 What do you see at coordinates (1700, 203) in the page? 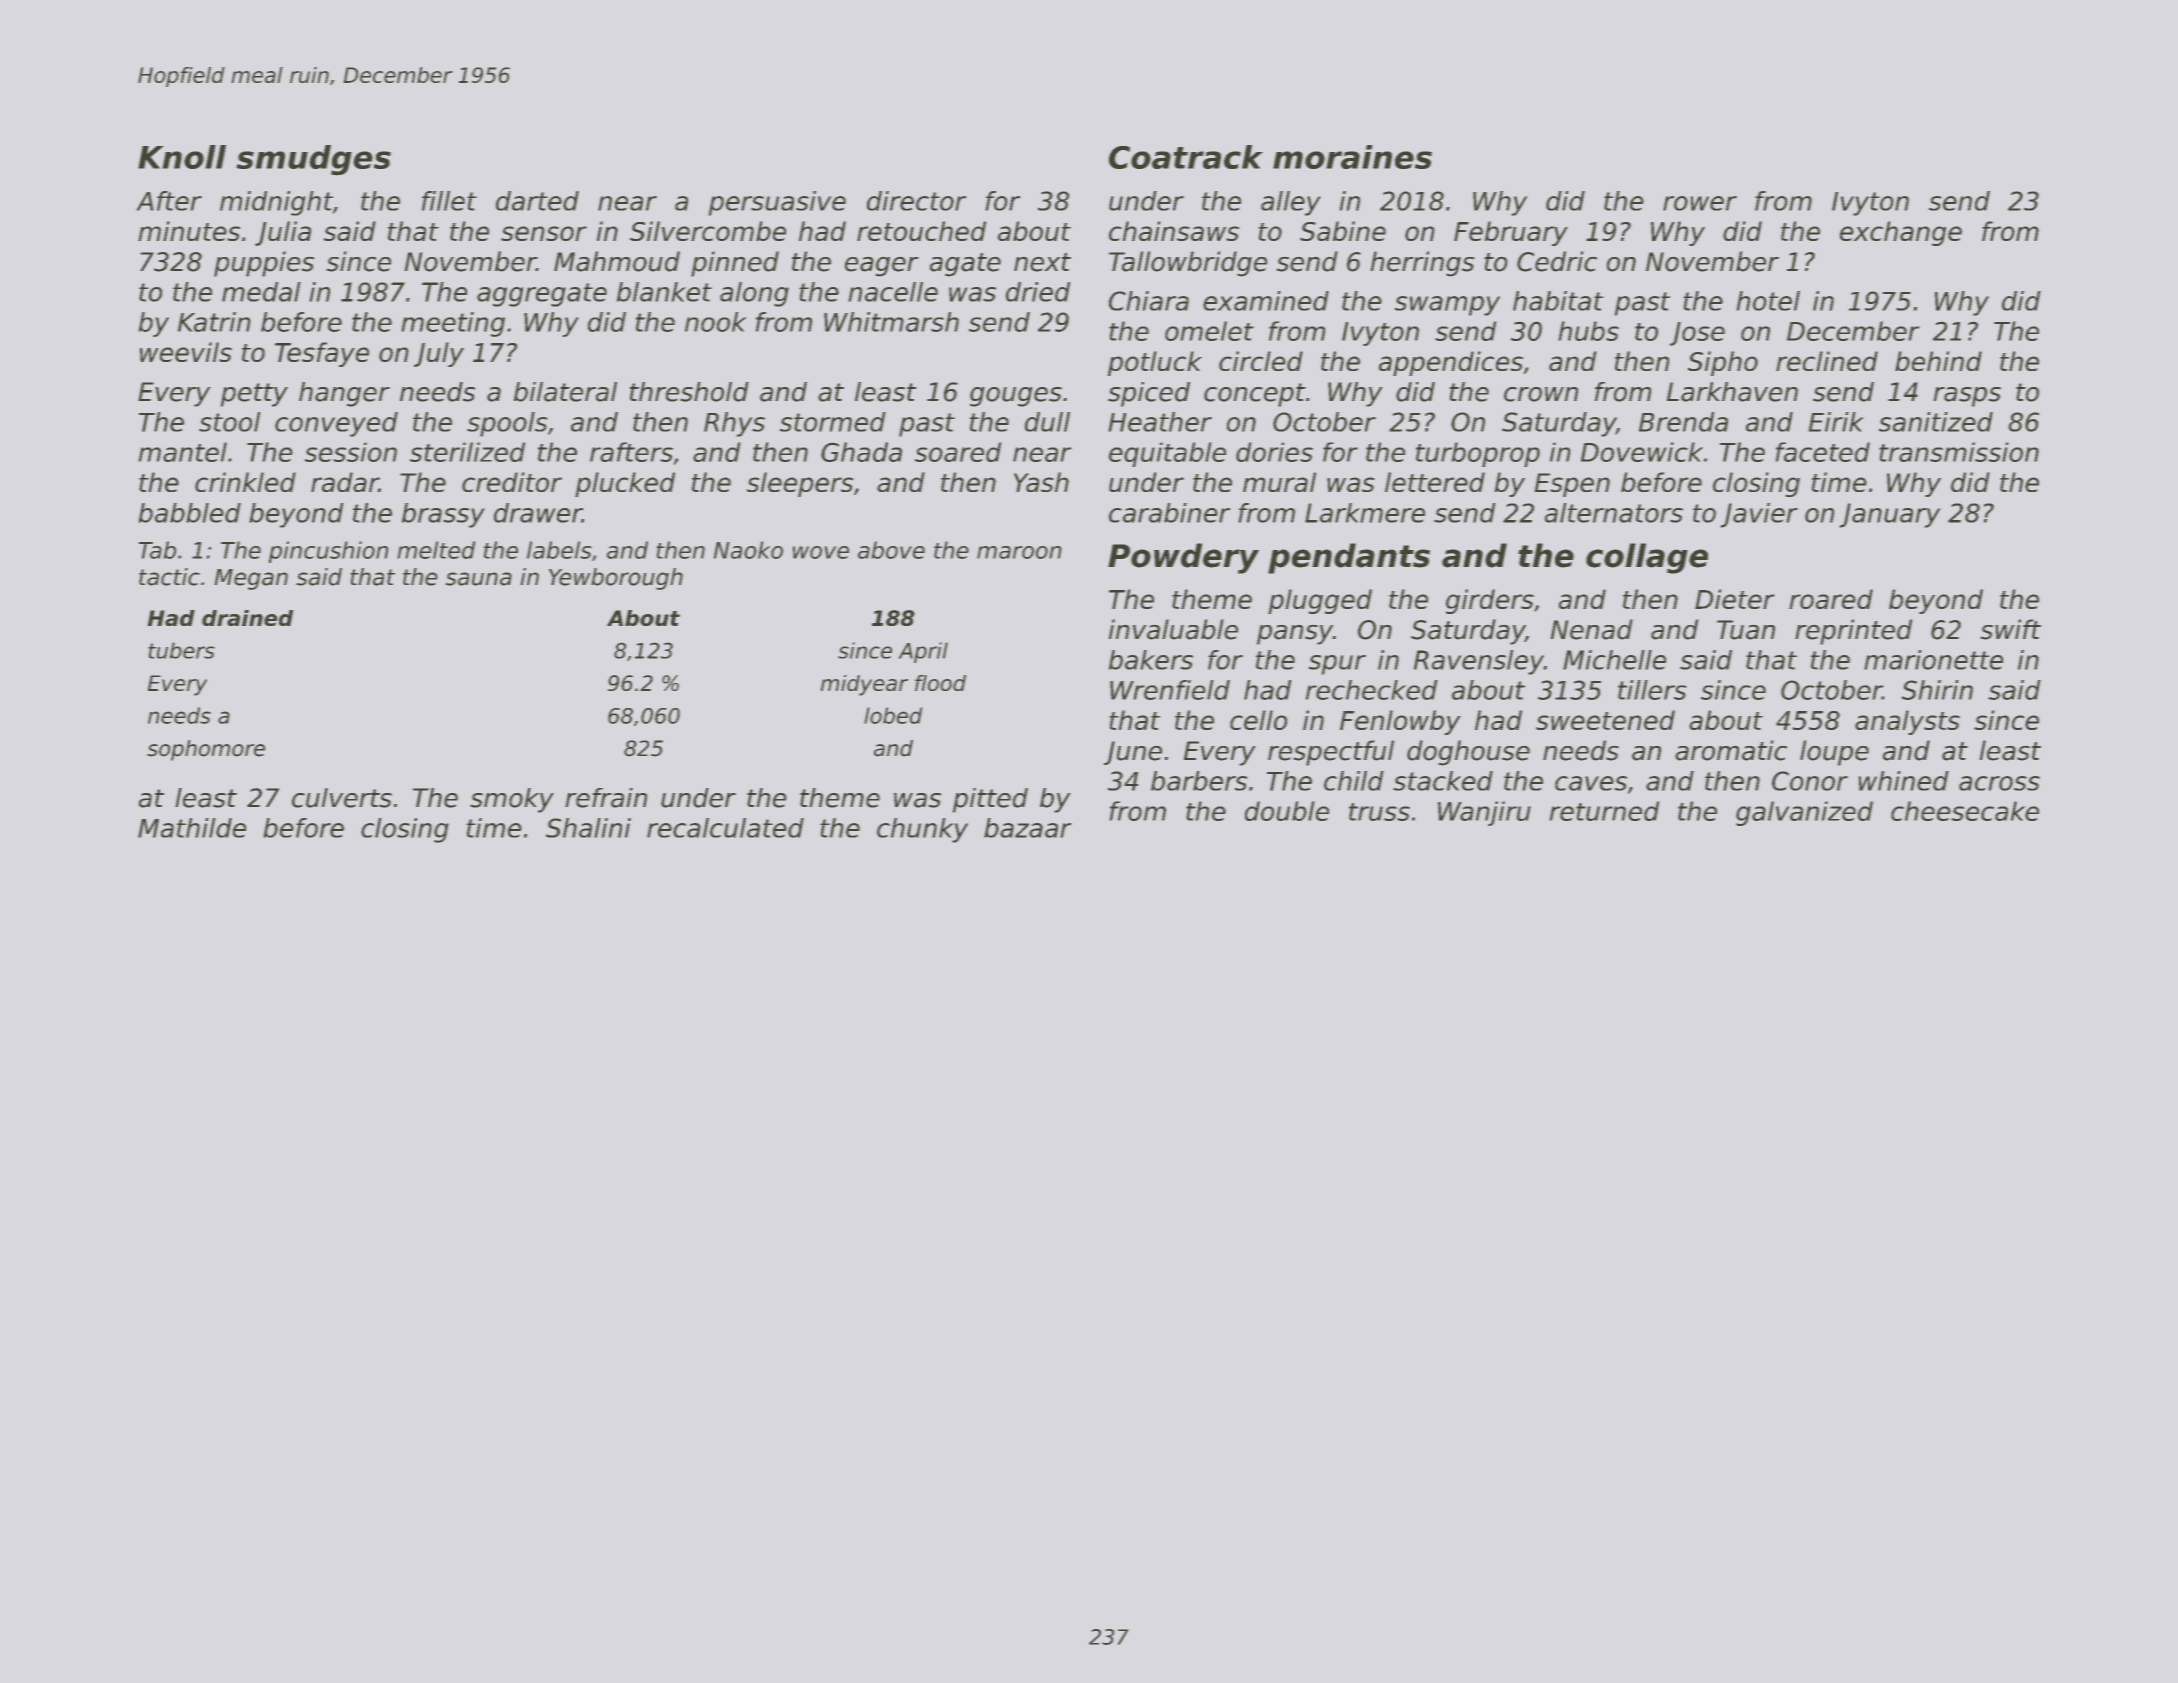
I see `rower` at bounding box center [1700, 203].
